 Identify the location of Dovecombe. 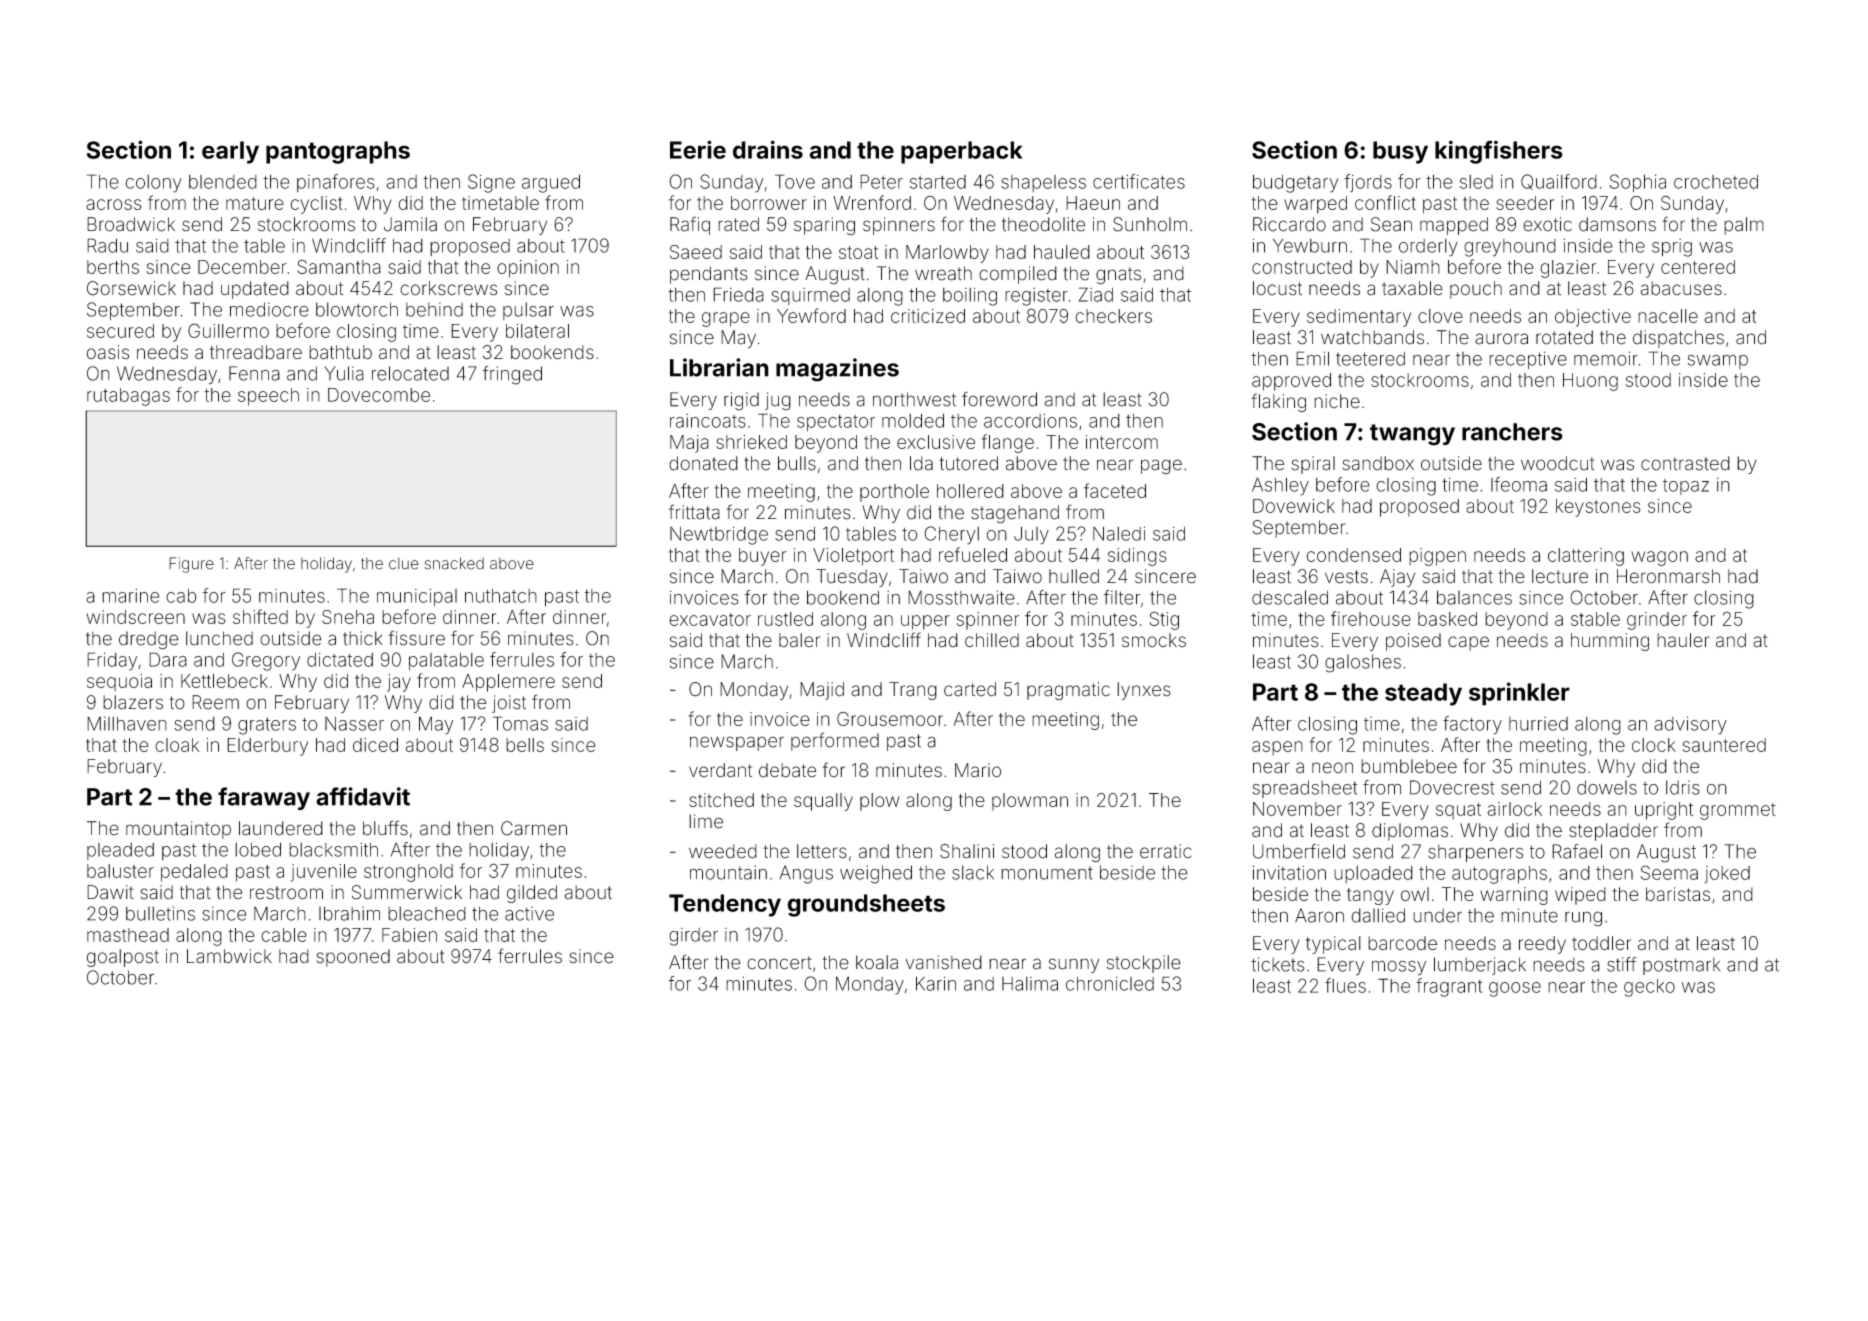
(379, 395).
